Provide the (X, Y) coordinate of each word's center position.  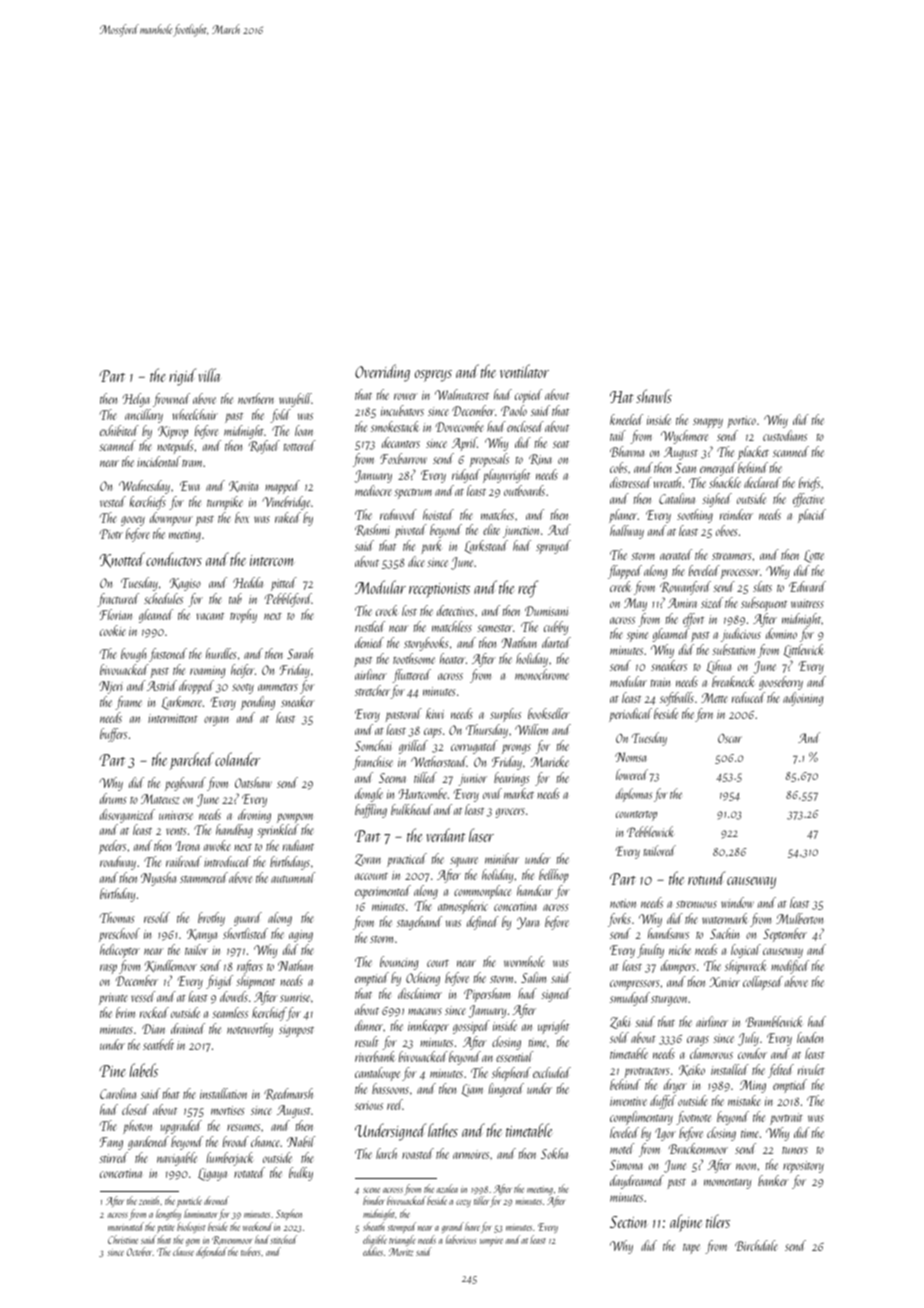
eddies (373, 1251)
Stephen (289, 1214)
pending (258, 703)
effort (693, 620)
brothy (211, 919)
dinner (369, 1025)
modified (790, 967)
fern (704, 715)
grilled (413, 747)
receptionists (439, 590)
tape (691, 1249)
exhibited (119, 430)
